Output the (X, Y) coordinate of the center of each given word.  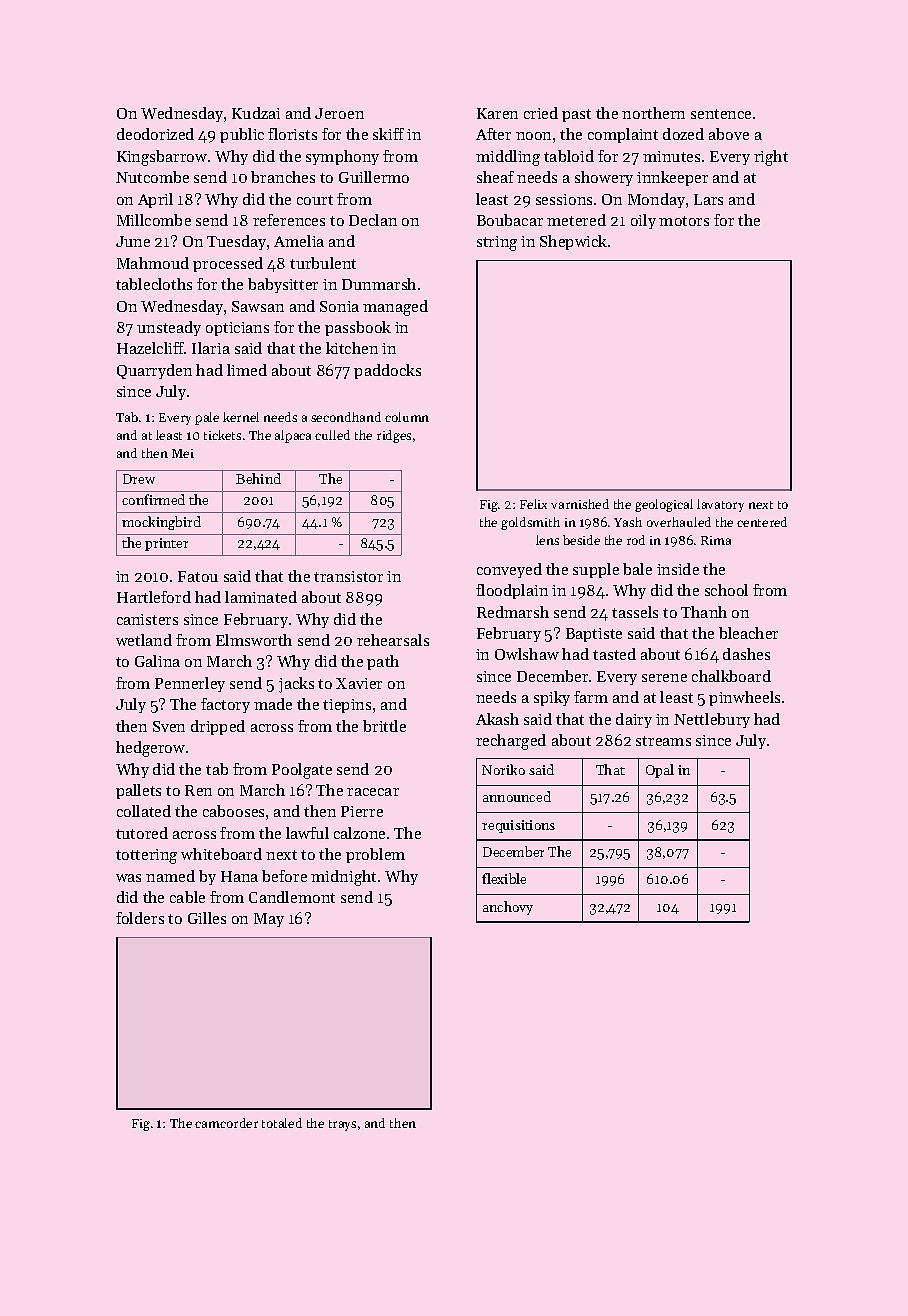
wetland (144, 640)
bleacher (748, 633)
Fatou (198, 576)
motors (684, 221)
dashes (746, 654)
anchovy (508, 908)
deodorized (155, 134)
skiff (388, 134)
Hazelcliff (151, 348)
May (269, 920)
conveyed (509, 570)
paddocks (387, 371)
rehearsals (393, 640)
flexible (504, 878)
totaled (282, 1123)
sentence (721, 114)
